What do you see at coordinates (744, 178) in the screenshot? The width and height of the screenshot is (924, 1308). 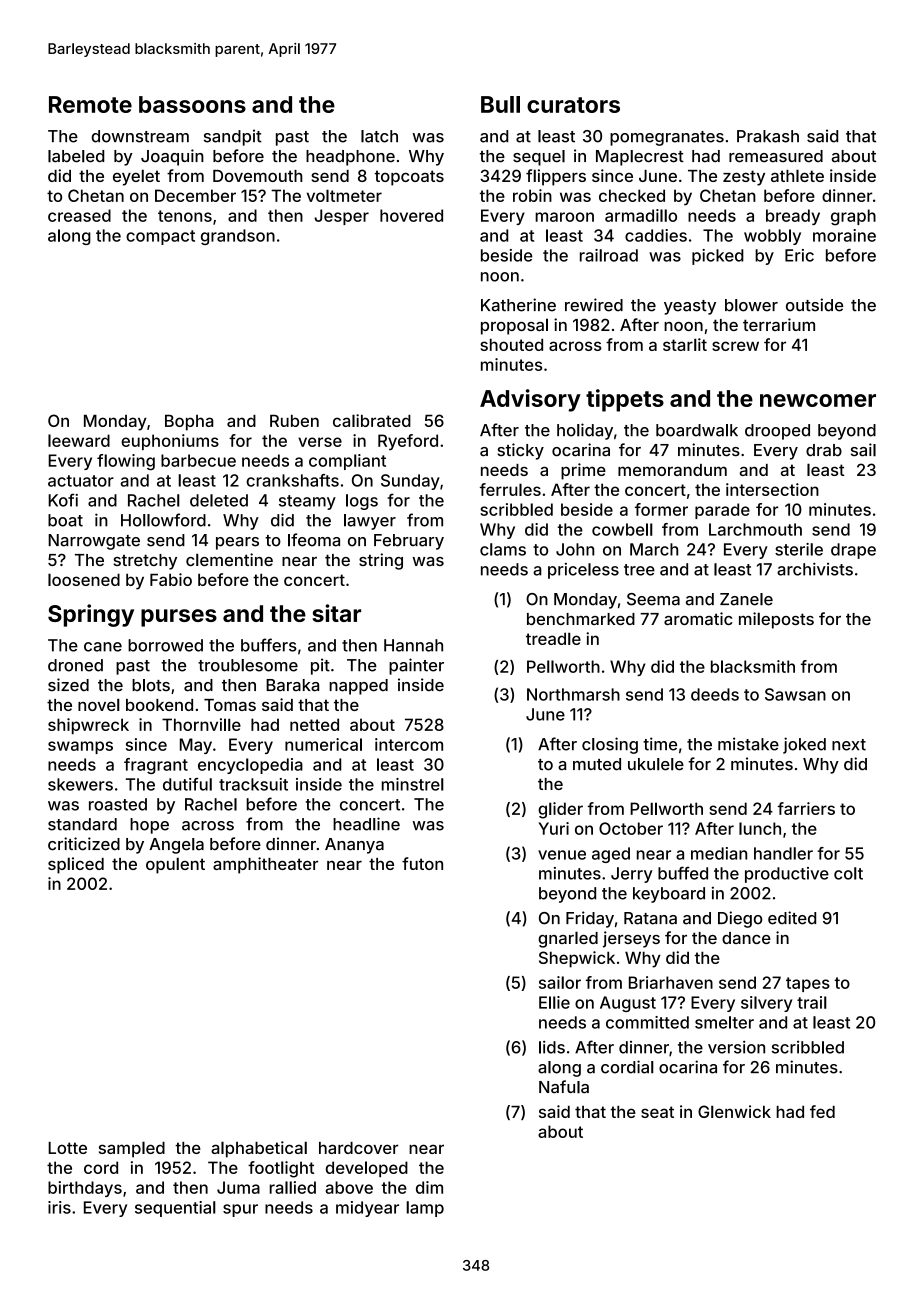 I see `zesty` at bounding box center [744, 178].
